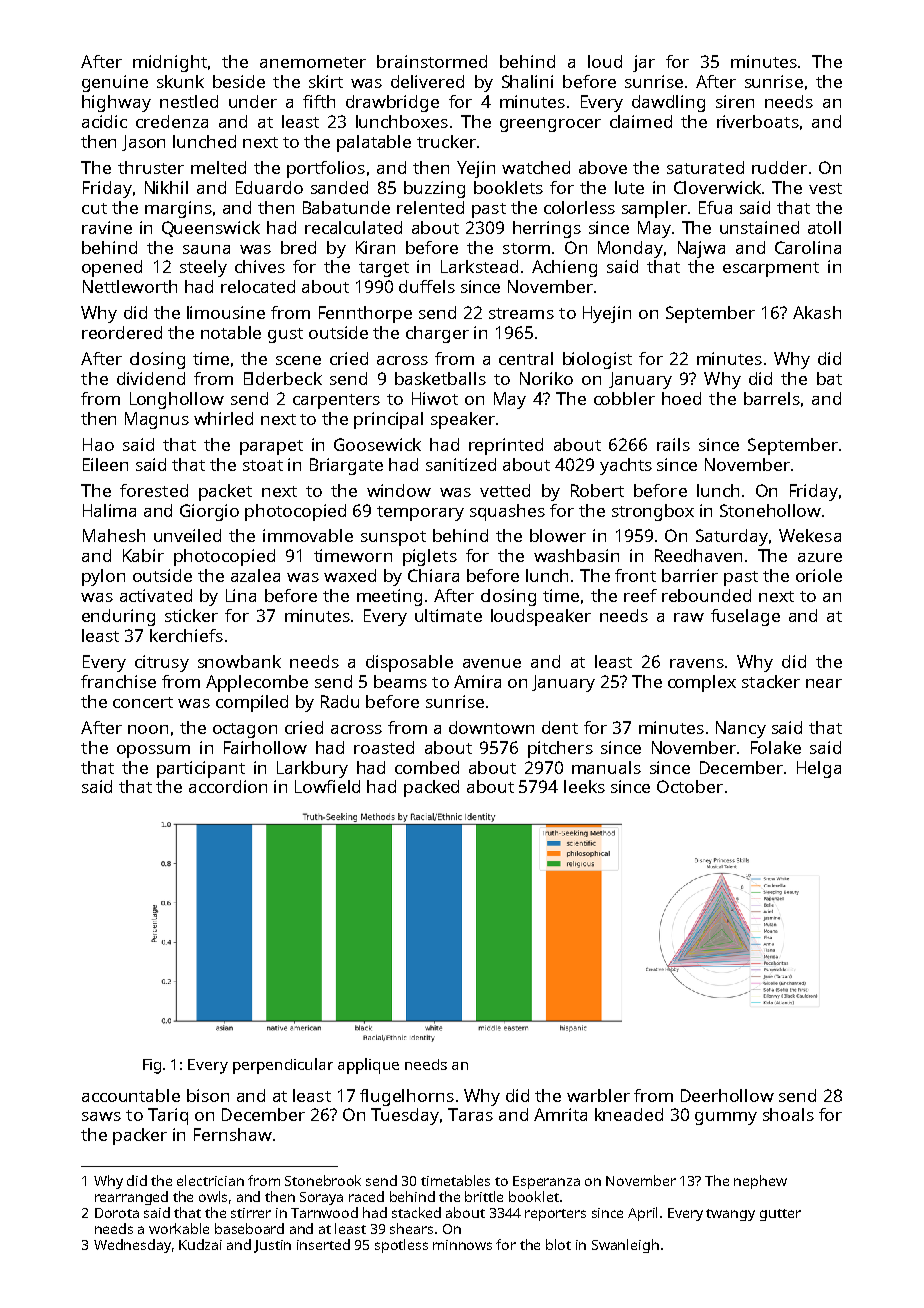 This screenshot has height=1308, width=924. I want to click on Dorota, so click(117, 1213).
